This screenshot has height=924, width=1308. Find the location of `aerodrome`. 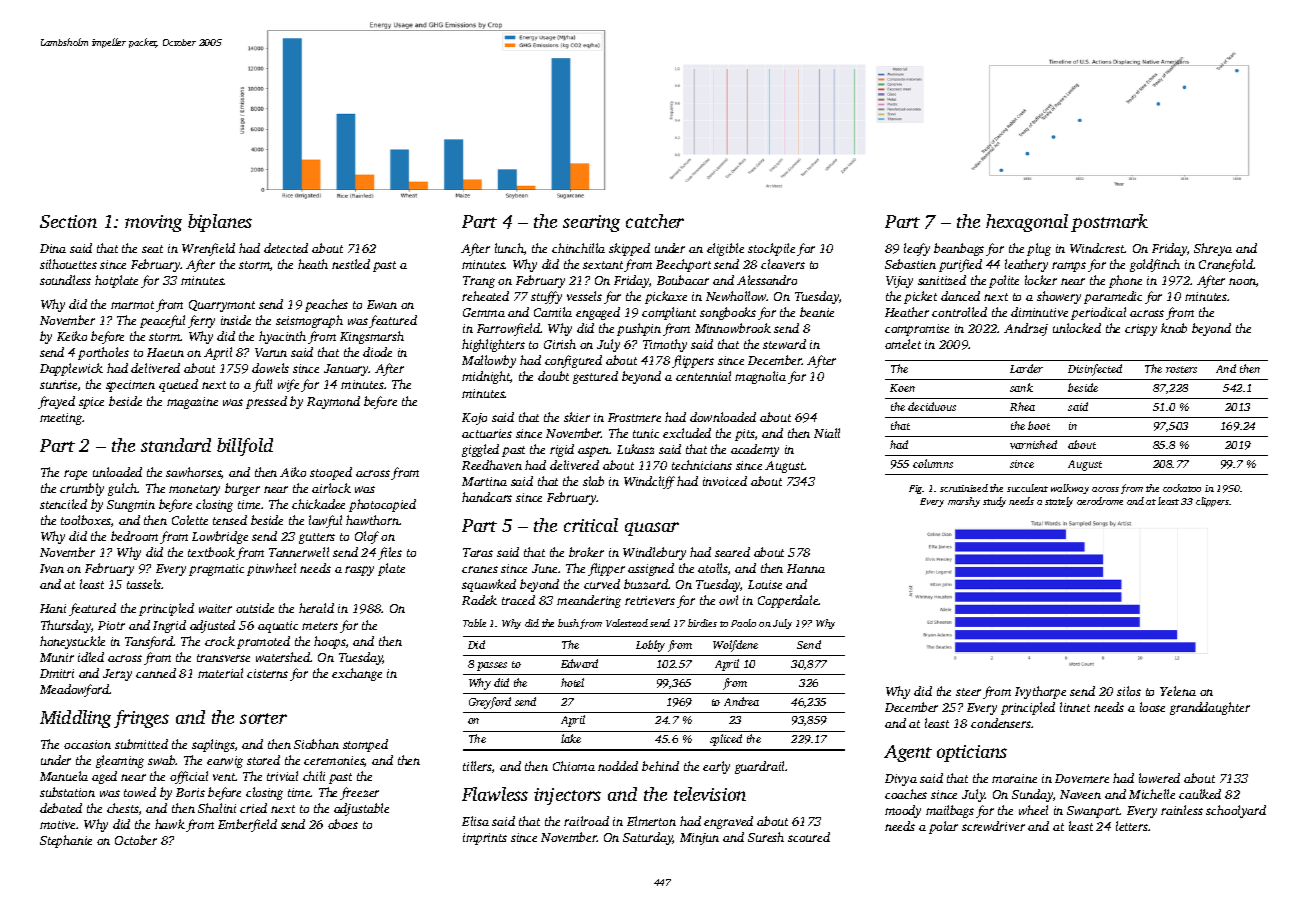

aerodrome is located at coordinates (1100, 501).
